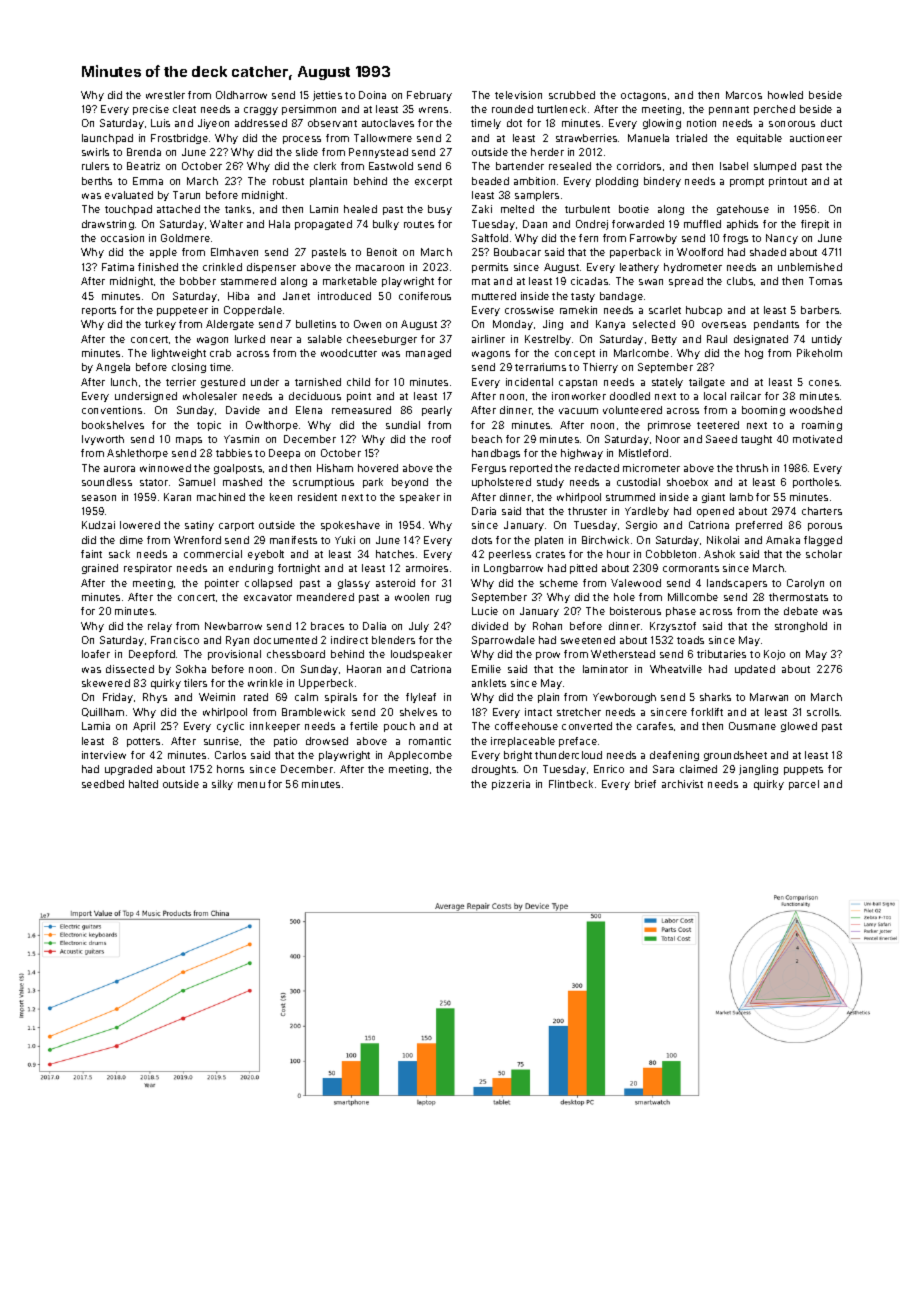 The height and width of the image is (1308, 924). I want to click on Flintbeck, so click(571, 784).
